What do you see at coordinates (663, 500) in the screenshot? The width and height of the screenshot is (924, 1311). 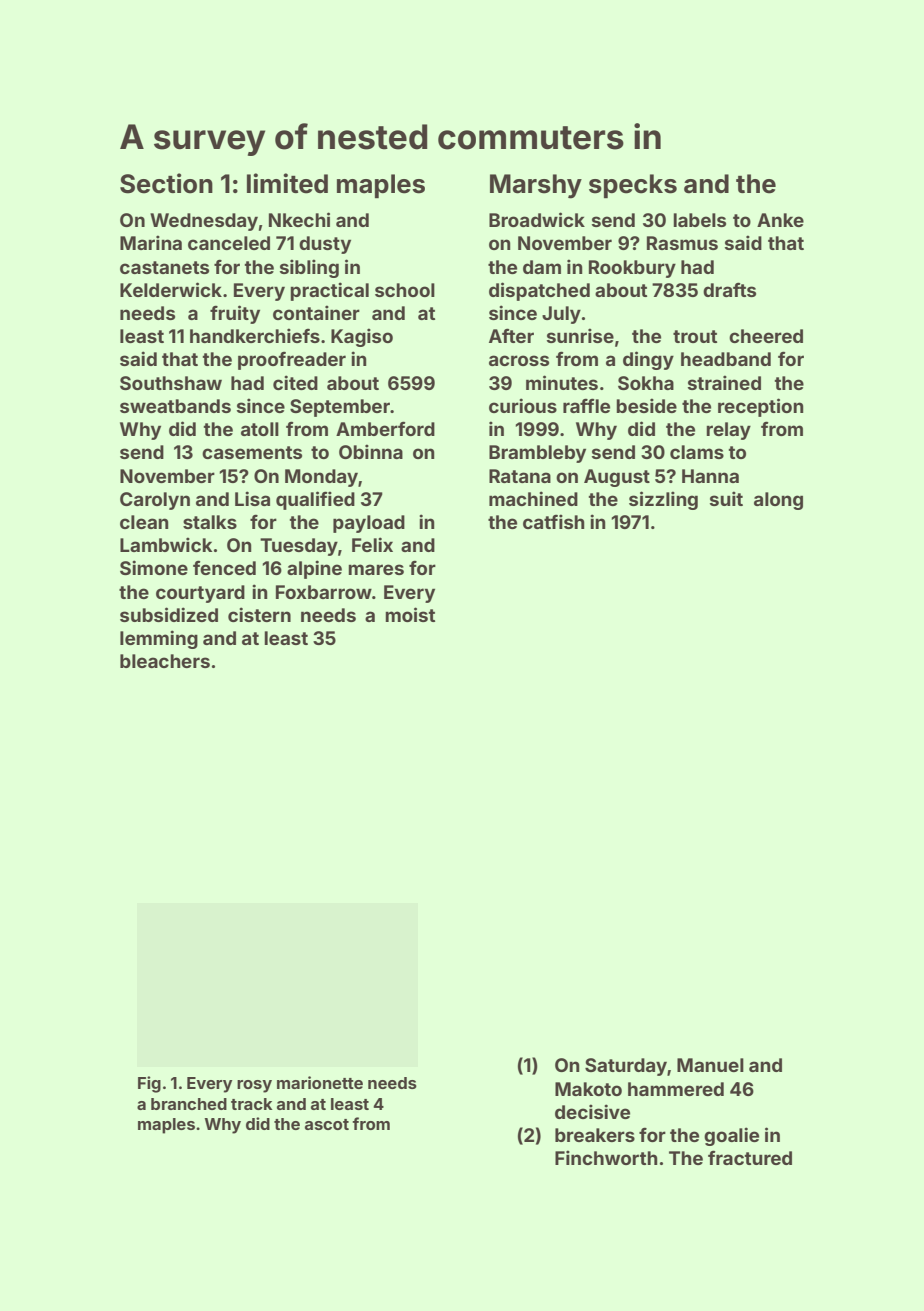 I see `sizzling` at bounding box center [663, 500].
